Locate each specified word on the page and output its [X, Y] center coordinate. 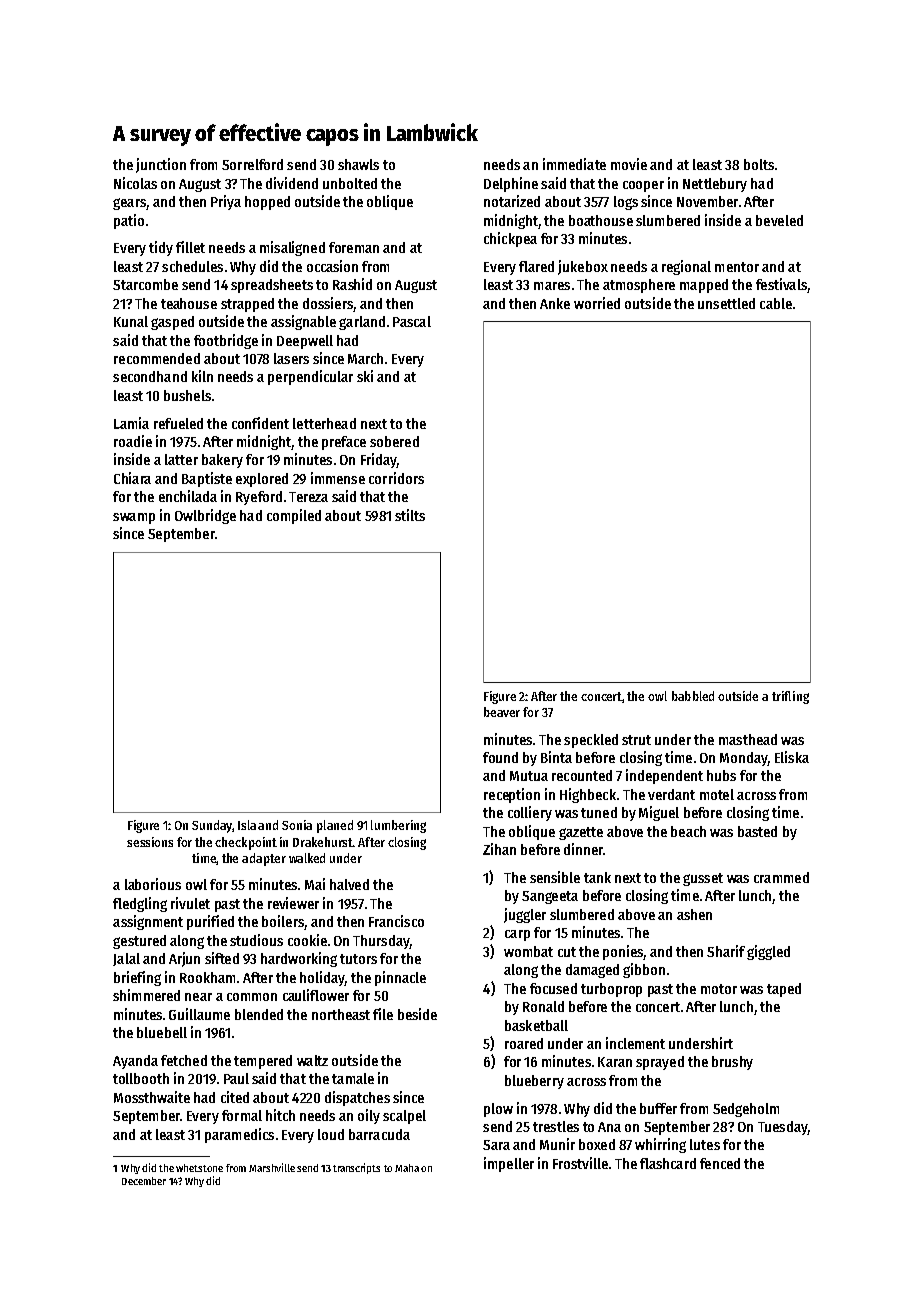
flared [536, 266]
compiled [294, 516]
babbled [693, 696]
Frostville [580, 1163]
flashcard [668, 1163]
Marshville [272, 1167]
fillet [190, 247]
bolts [759, 164]
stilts [410, 515]
